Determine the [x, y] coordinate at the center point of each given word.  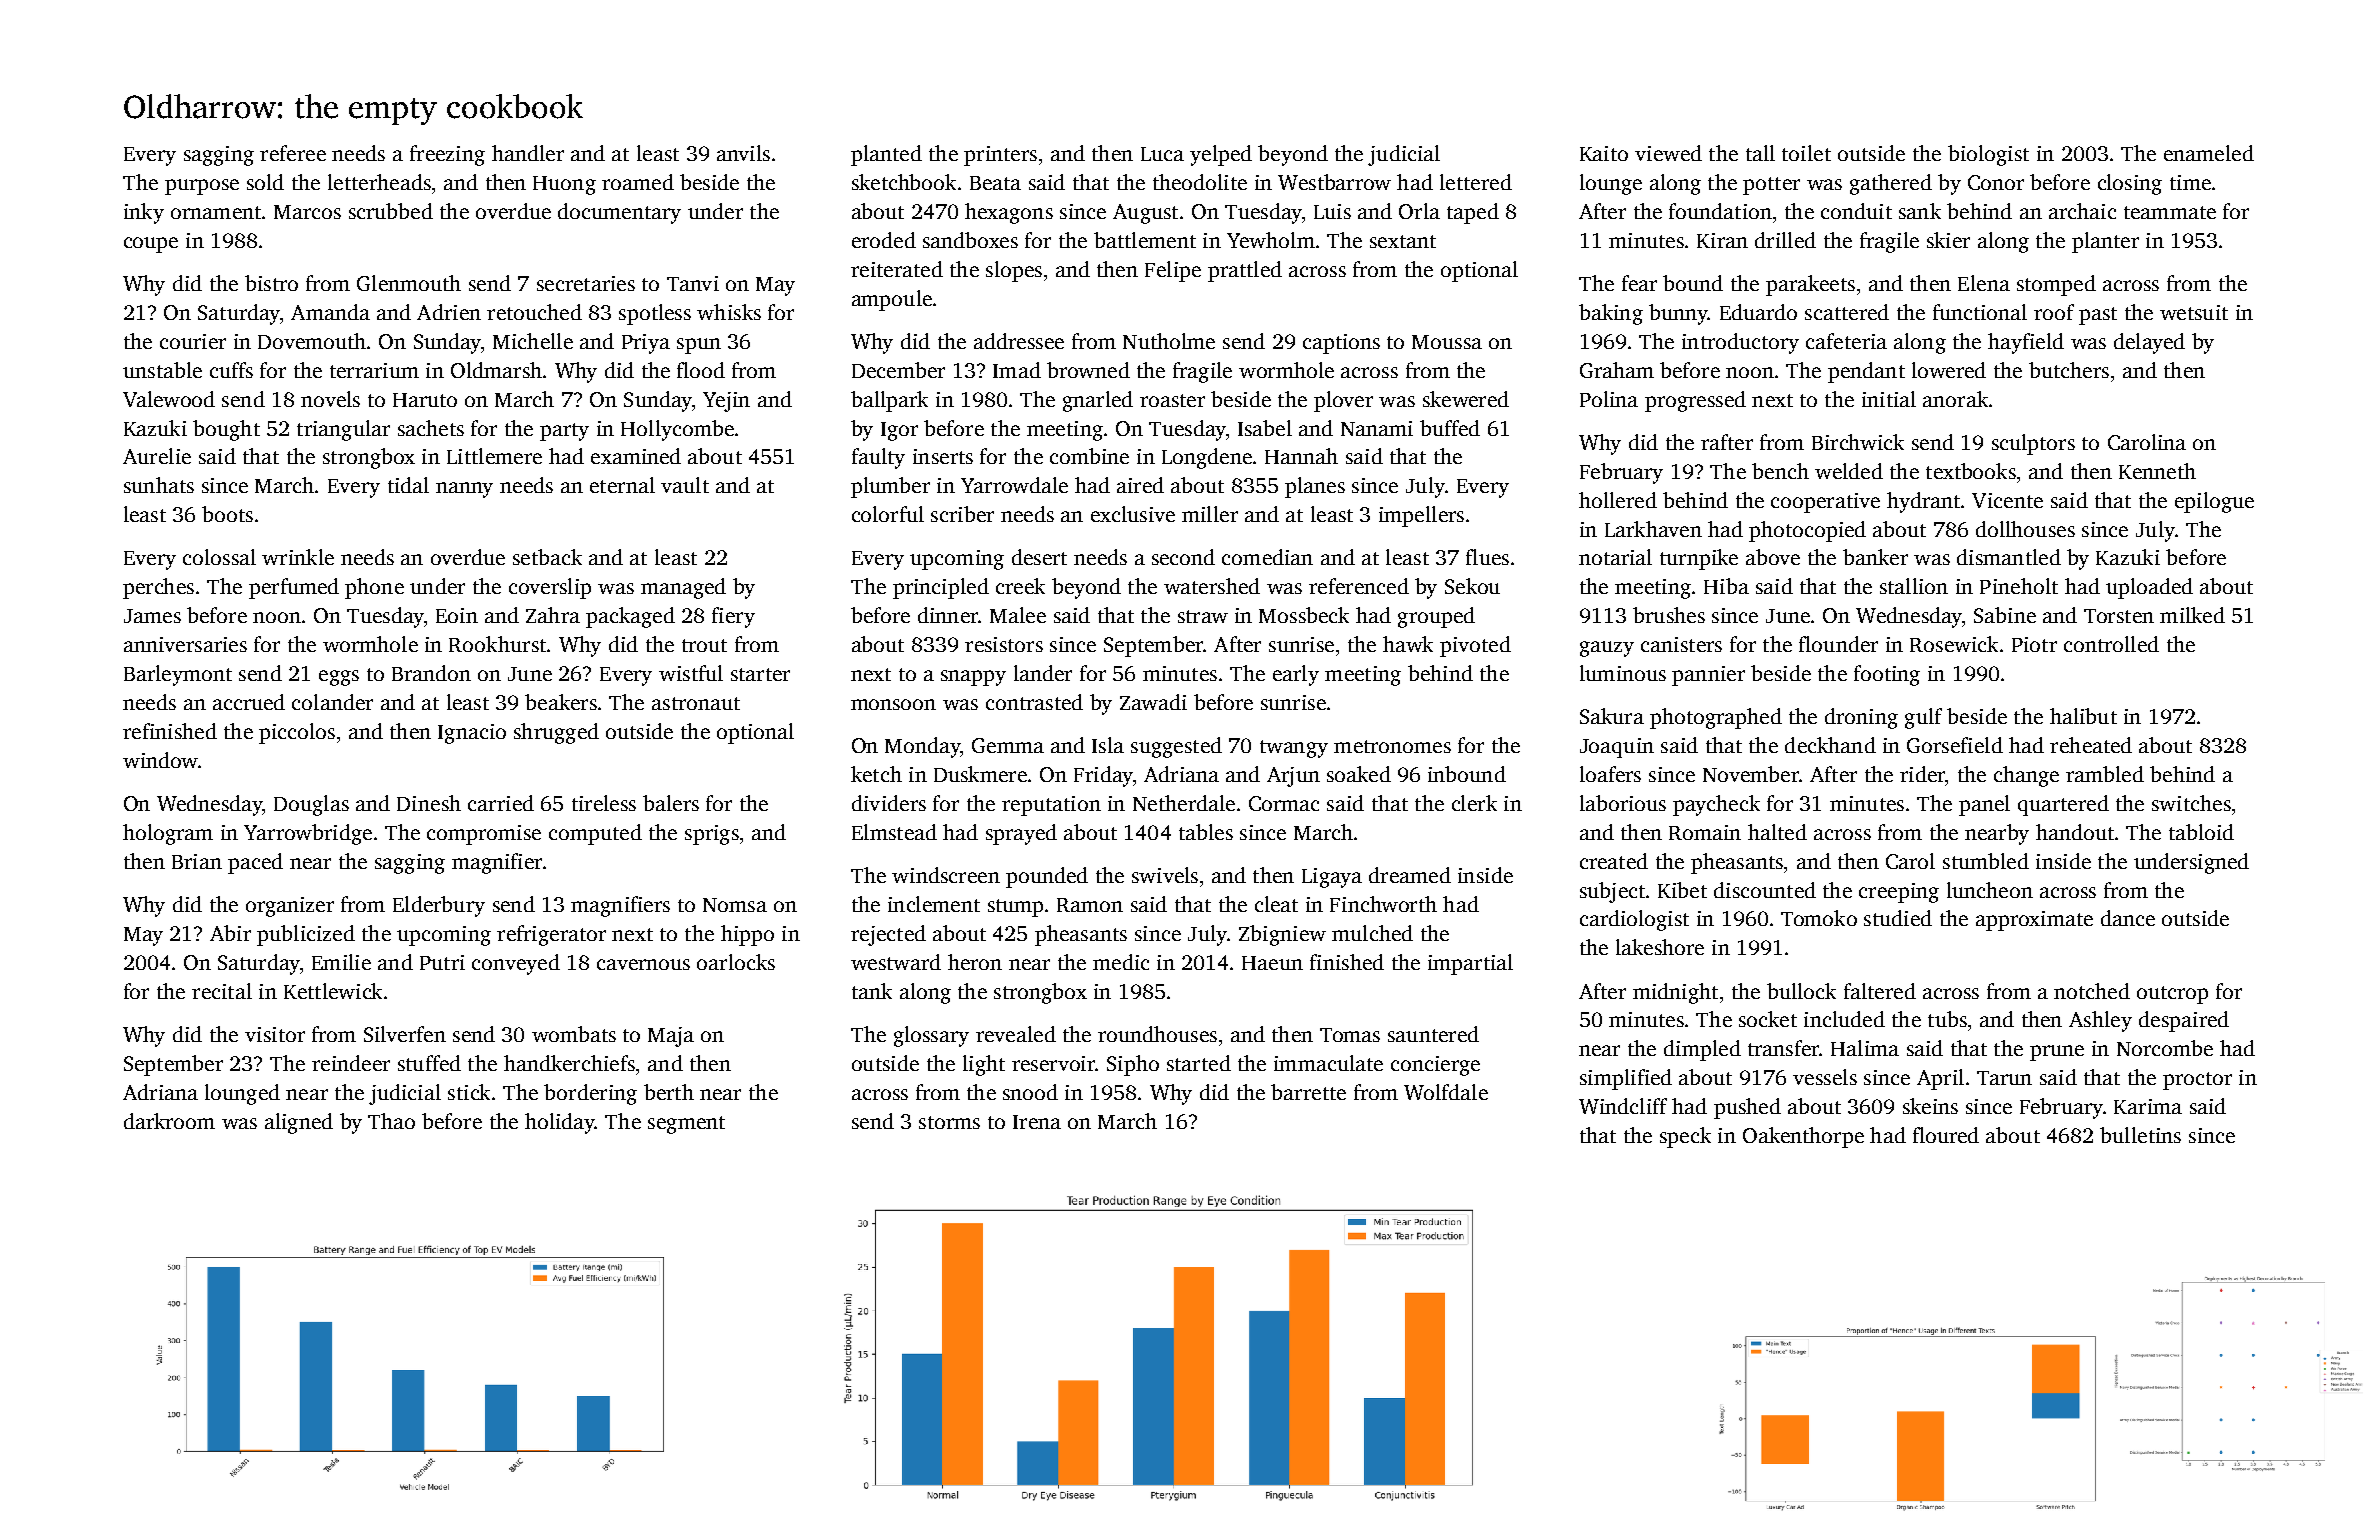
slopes [1014, 271]
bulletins [2140, 1135]
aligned [299, 1123]
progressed [1695, 401]
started [1199, 1063]
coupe [151, 245]
